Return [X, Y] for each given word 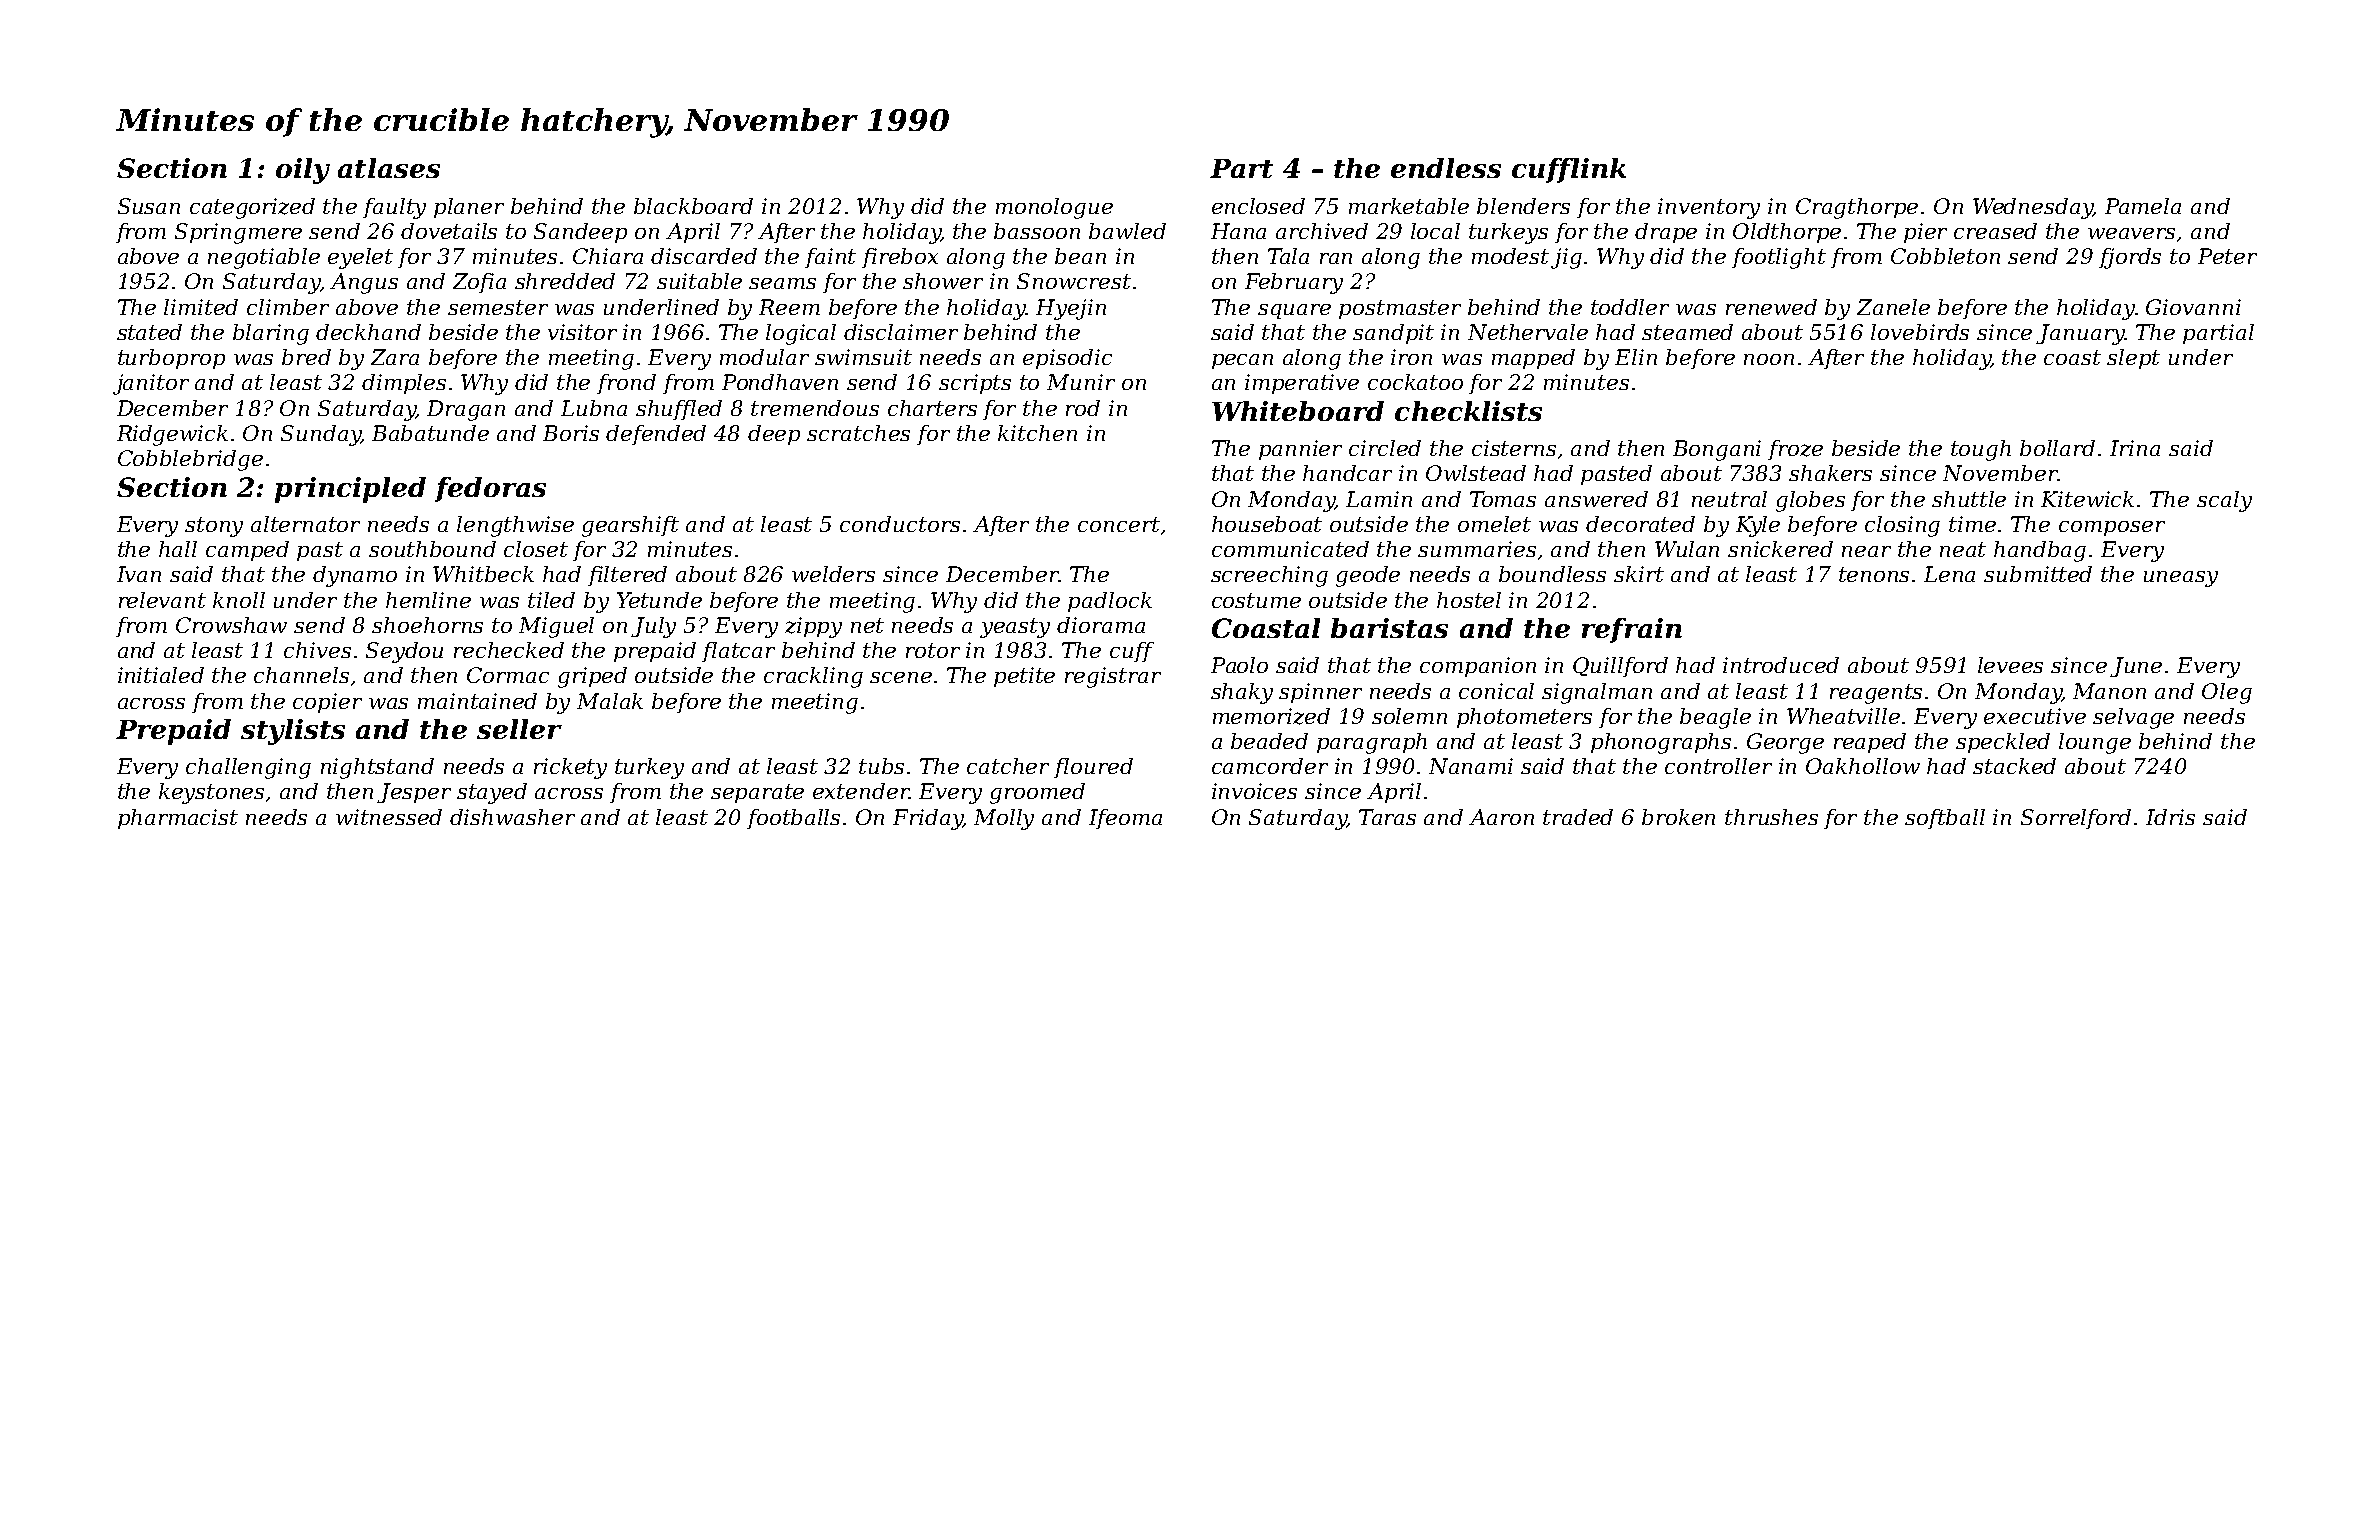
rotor [933, 650]
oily [303, 171]
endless [1446, 168]
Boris [571, 433]
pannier [1300, 450]
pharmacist [178, 819]
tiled [551, 600]
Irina [2135, 448]
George [1785, 743]
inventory [1709, 208]
